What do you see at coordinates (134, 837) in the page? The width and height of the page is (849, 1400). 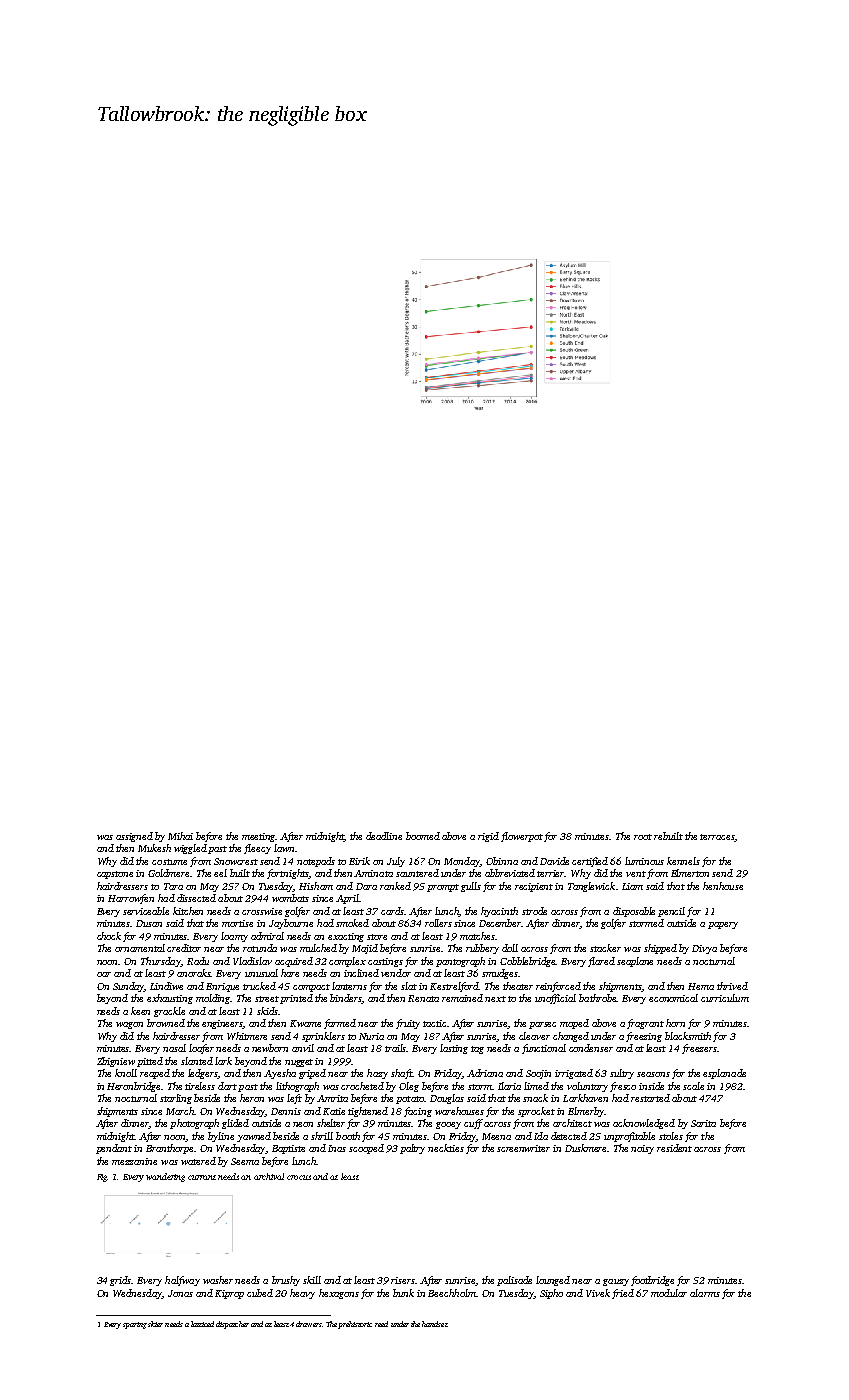 I see `assigned` at bounding box center [134, 837].
